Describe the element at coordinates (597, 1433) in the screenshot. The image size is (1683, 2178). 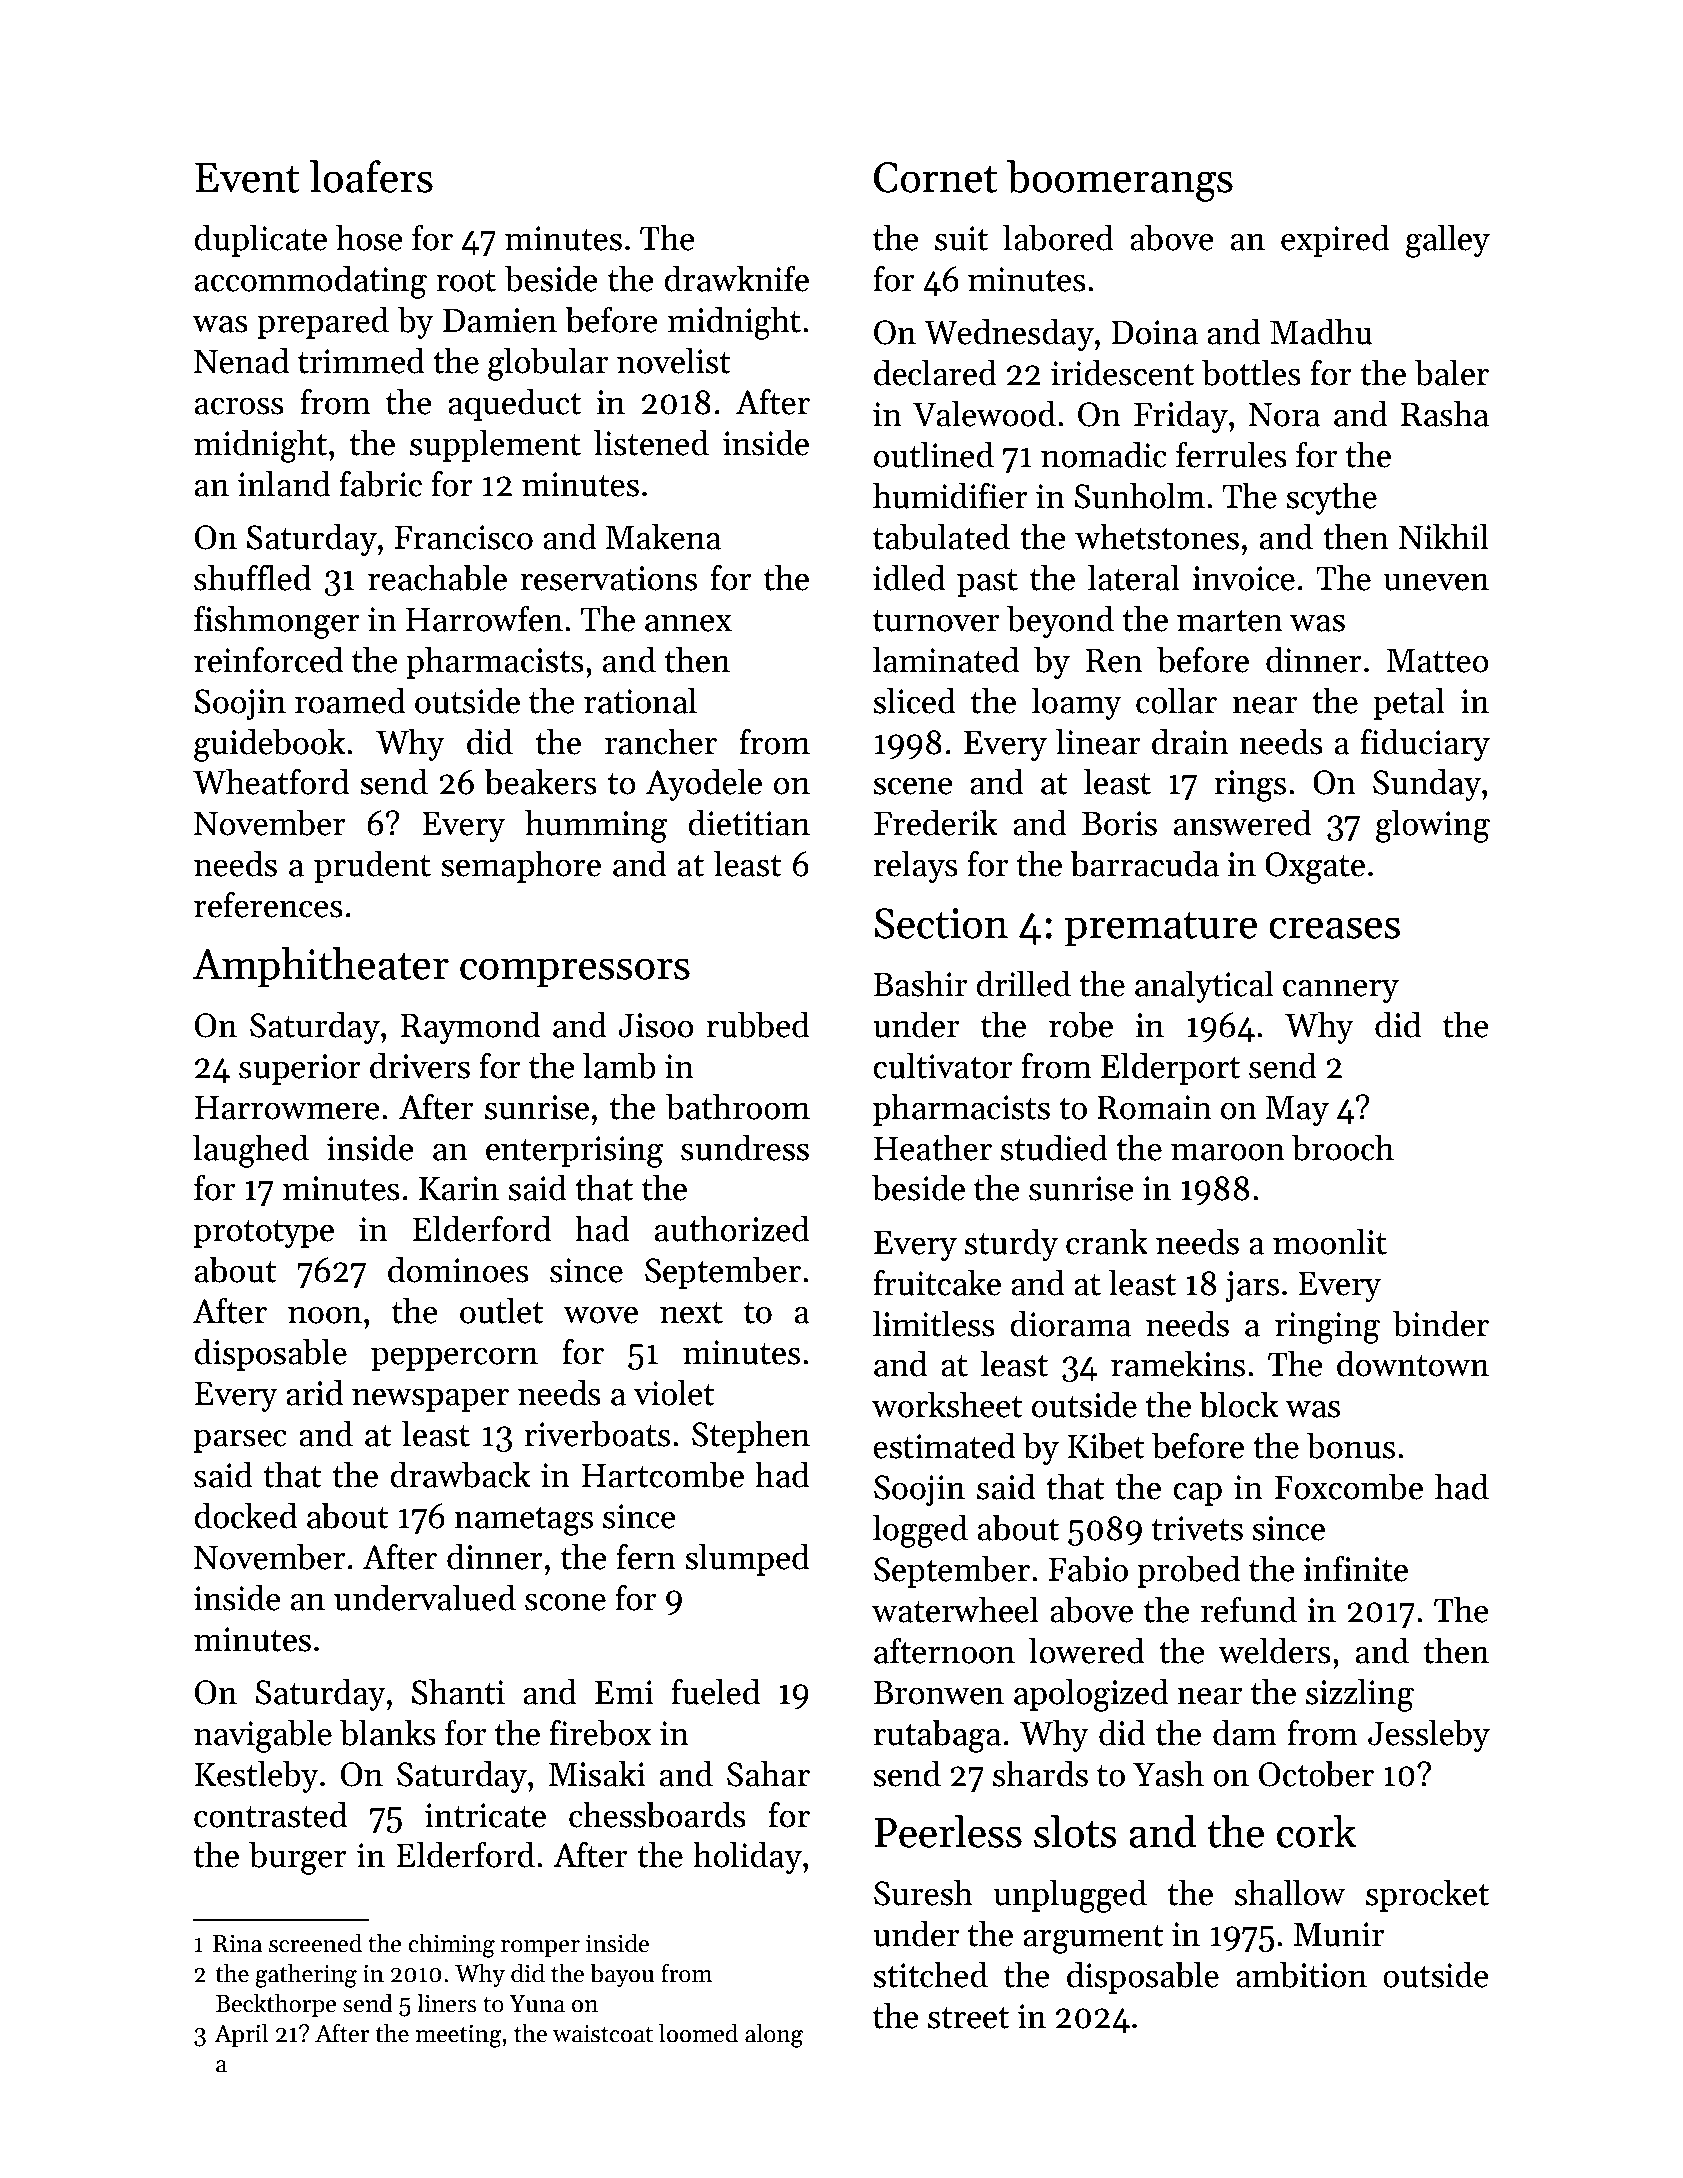
I see `riverboats` at that location.
